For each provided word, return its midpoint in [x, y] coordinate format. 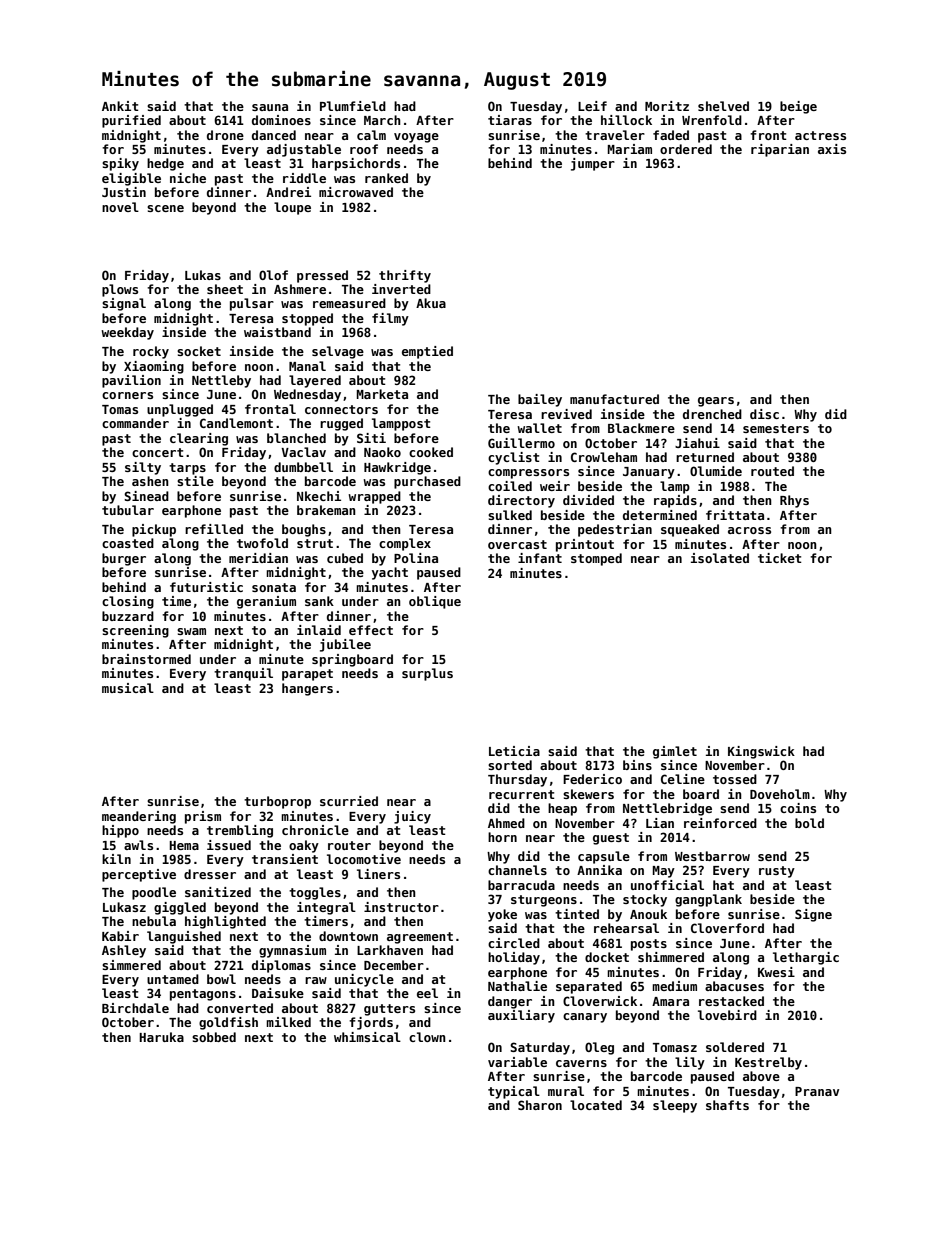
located [596, 1105]
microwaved [356, 192]
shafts [727, 1105]
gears [716, 402]
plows [120, 290]
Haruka [161, 1037]
